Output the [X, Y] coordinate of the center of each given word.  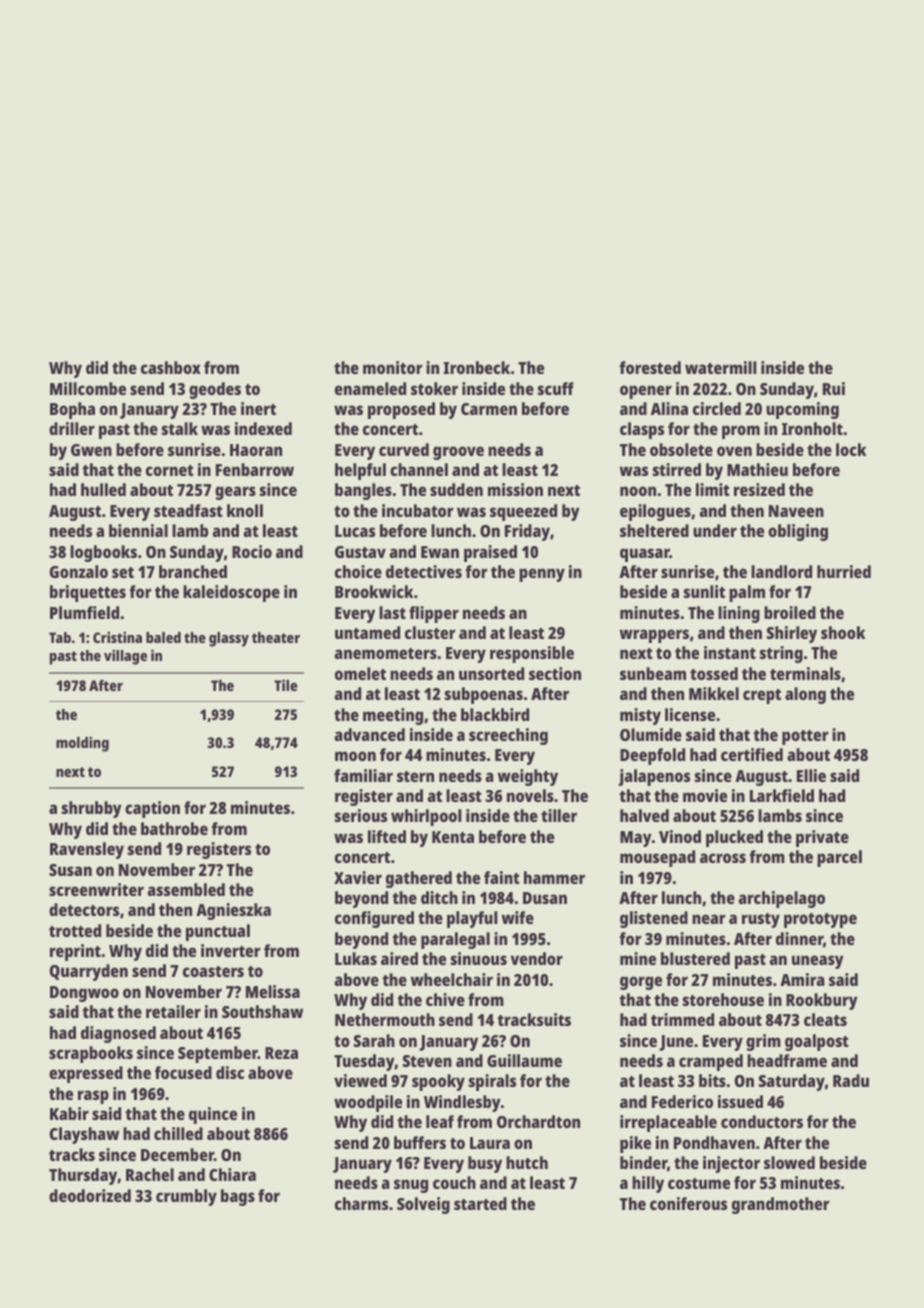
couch [454, 1182]
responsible [532, 654]
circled [717, 408]
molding [82, 744]
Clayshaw [84, 1135]
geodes [215, 390]
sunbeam [653, 673]
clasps [642, 430]
